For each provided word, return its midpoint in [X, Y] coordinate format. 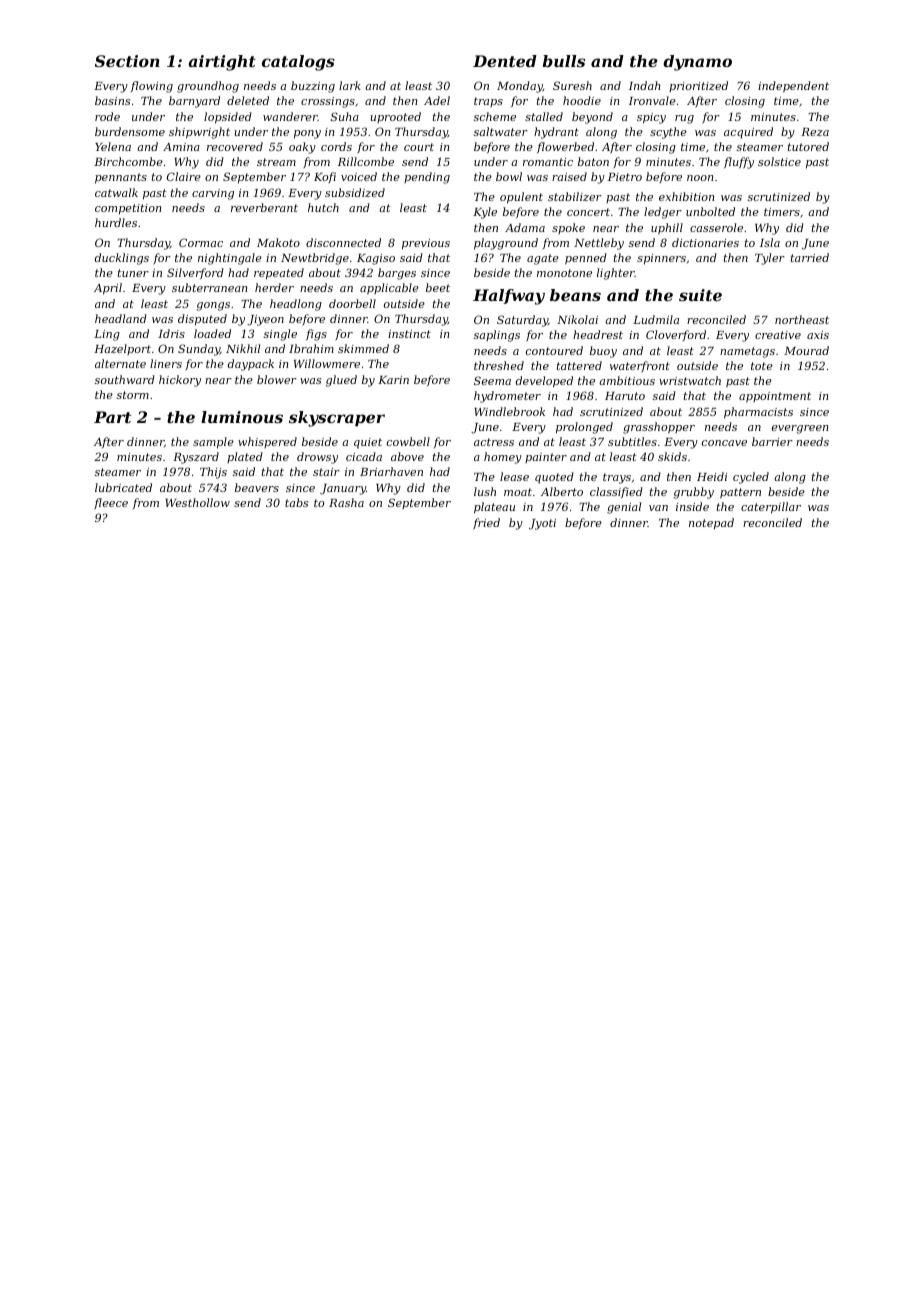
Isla [770, 242]
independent [793, 87]
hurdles [116, 222]
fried [486, 523]
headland [121, 318]
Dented [505, 61]
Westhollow [197, 502]
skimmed [363, 348]
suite [700, 295]
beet [438, 287]
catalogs [298, 63]
